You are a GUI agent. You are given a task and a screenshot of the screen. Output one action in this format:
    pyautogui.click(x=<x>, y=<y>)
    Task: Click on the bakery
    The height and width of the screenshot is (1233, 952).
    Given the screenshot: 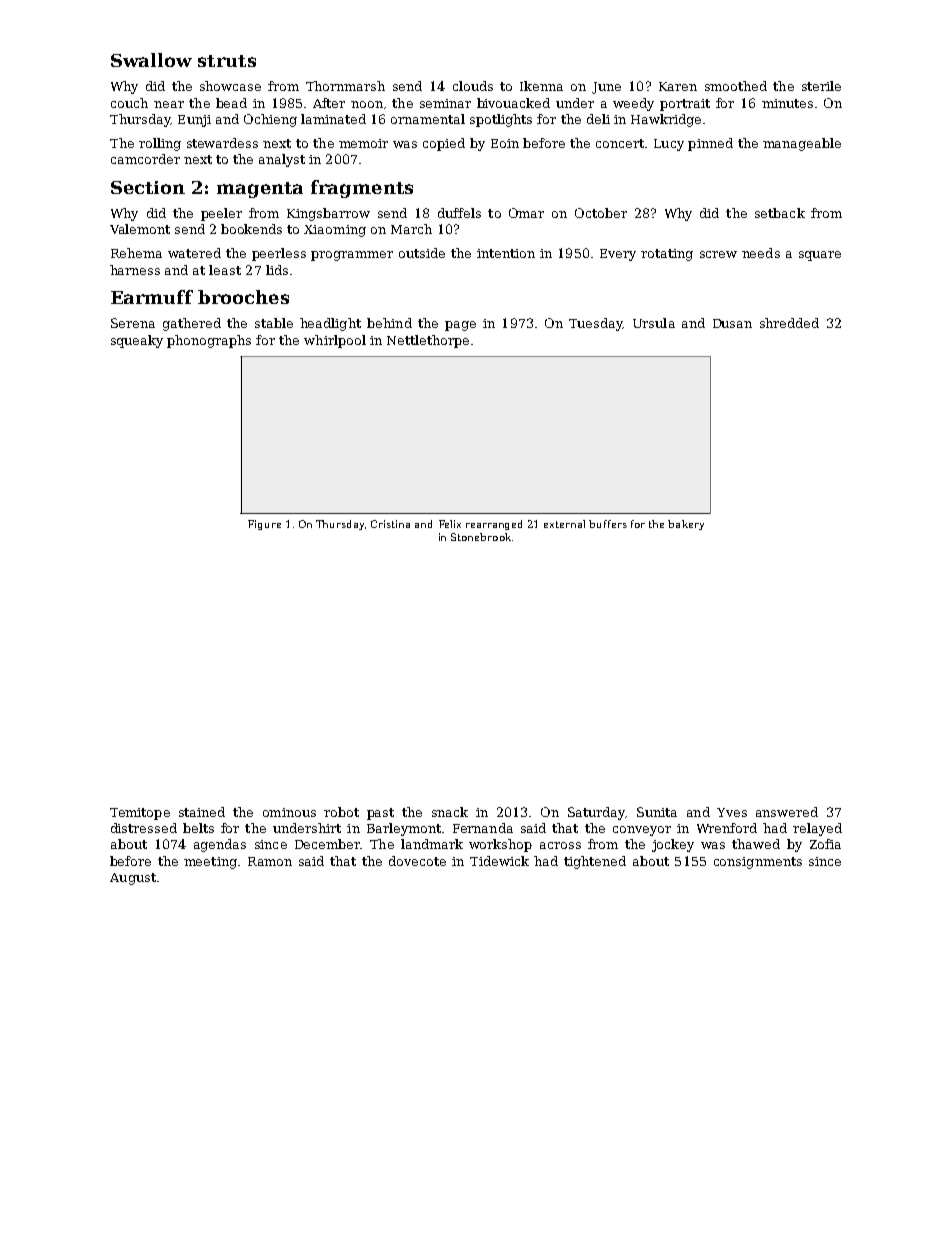 What is the action you would take?
    pyautogui.click(x=686, y=525)
